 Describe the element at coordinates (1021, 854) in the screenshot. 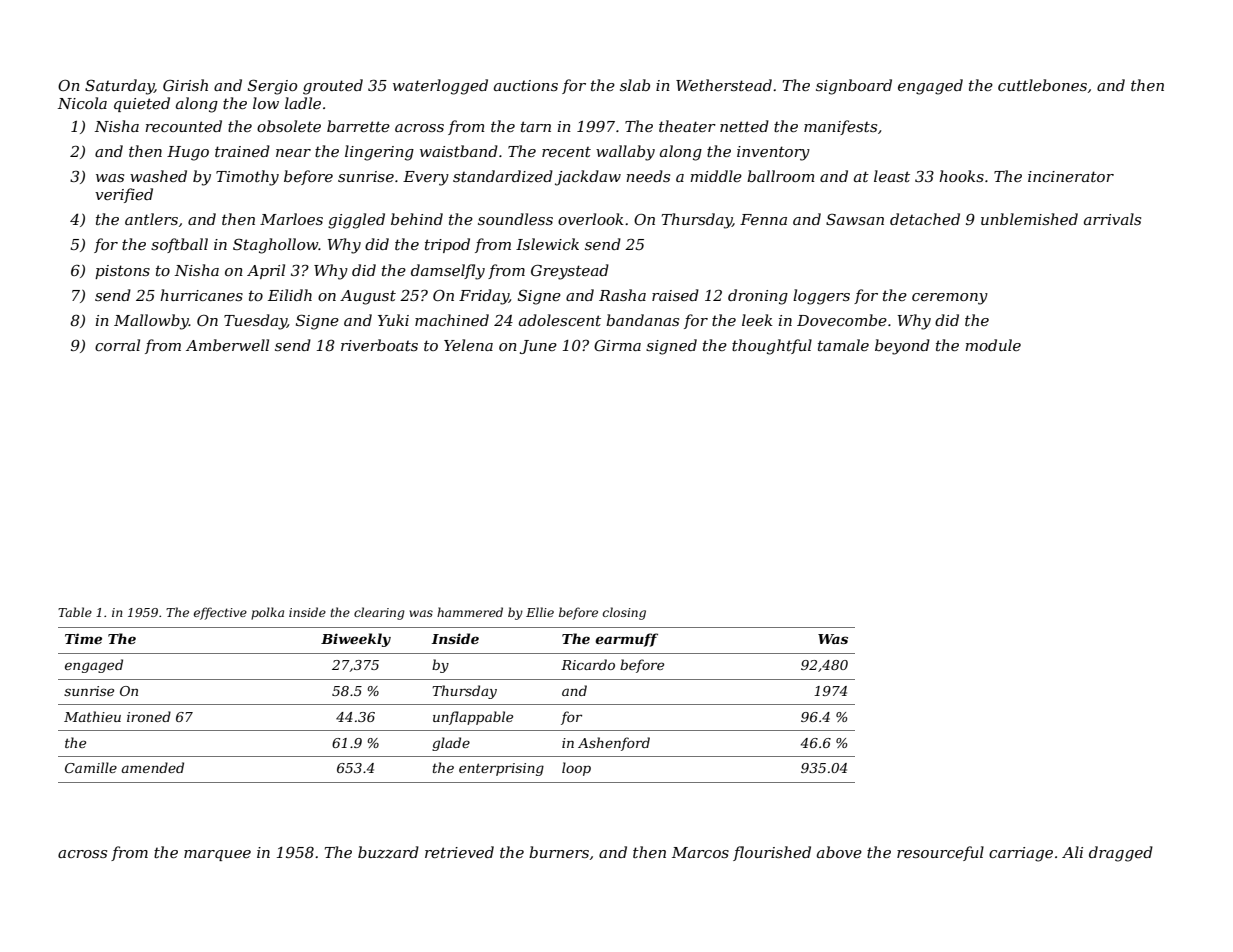

I see `carriage` at that location.
